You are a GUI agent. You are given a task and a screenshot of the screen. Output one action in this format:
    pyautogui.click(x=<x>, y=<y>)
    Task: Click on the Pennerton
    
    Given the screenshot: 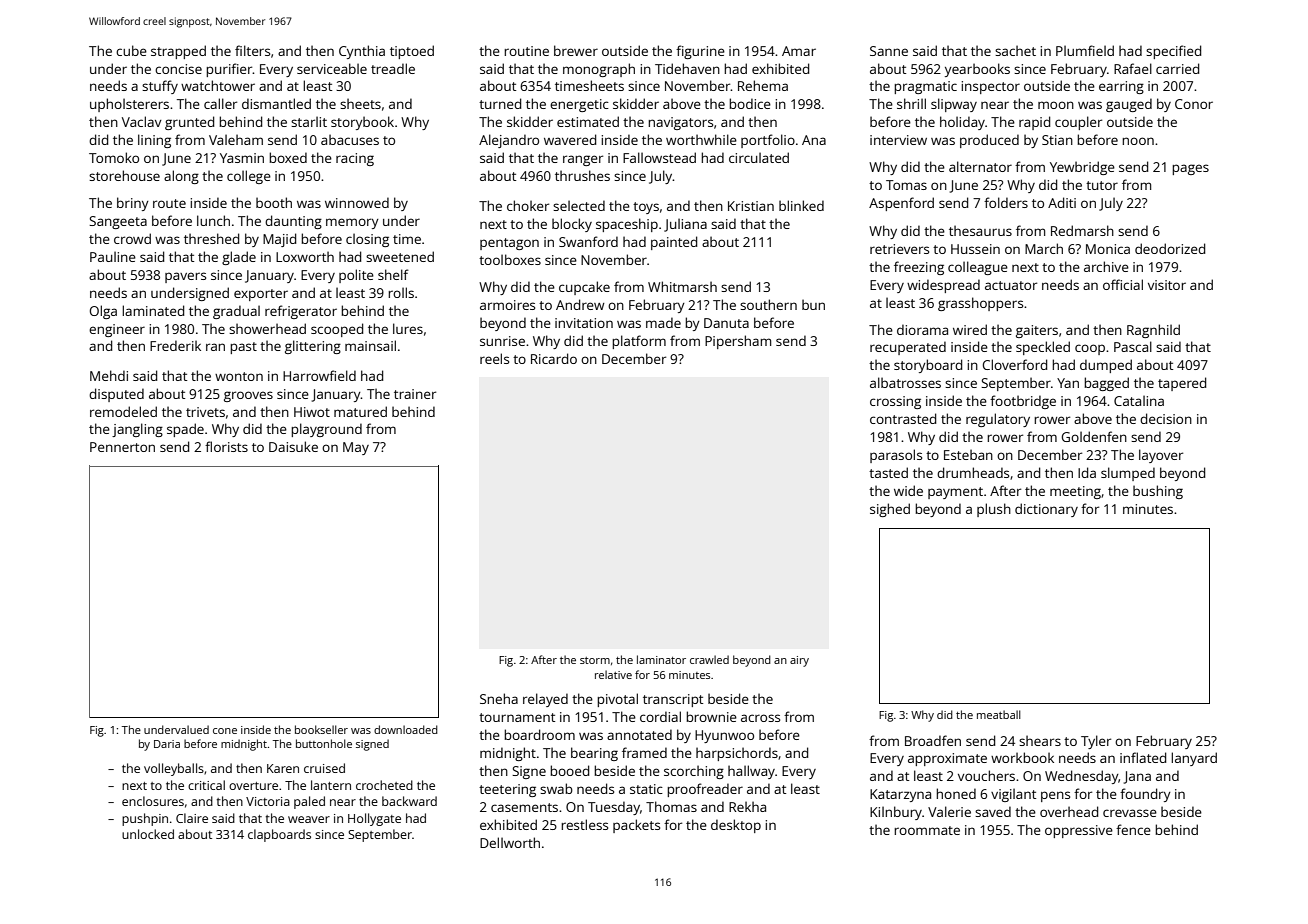 What is the action you would take?
    pyautogui.click(x=122, y=447)
